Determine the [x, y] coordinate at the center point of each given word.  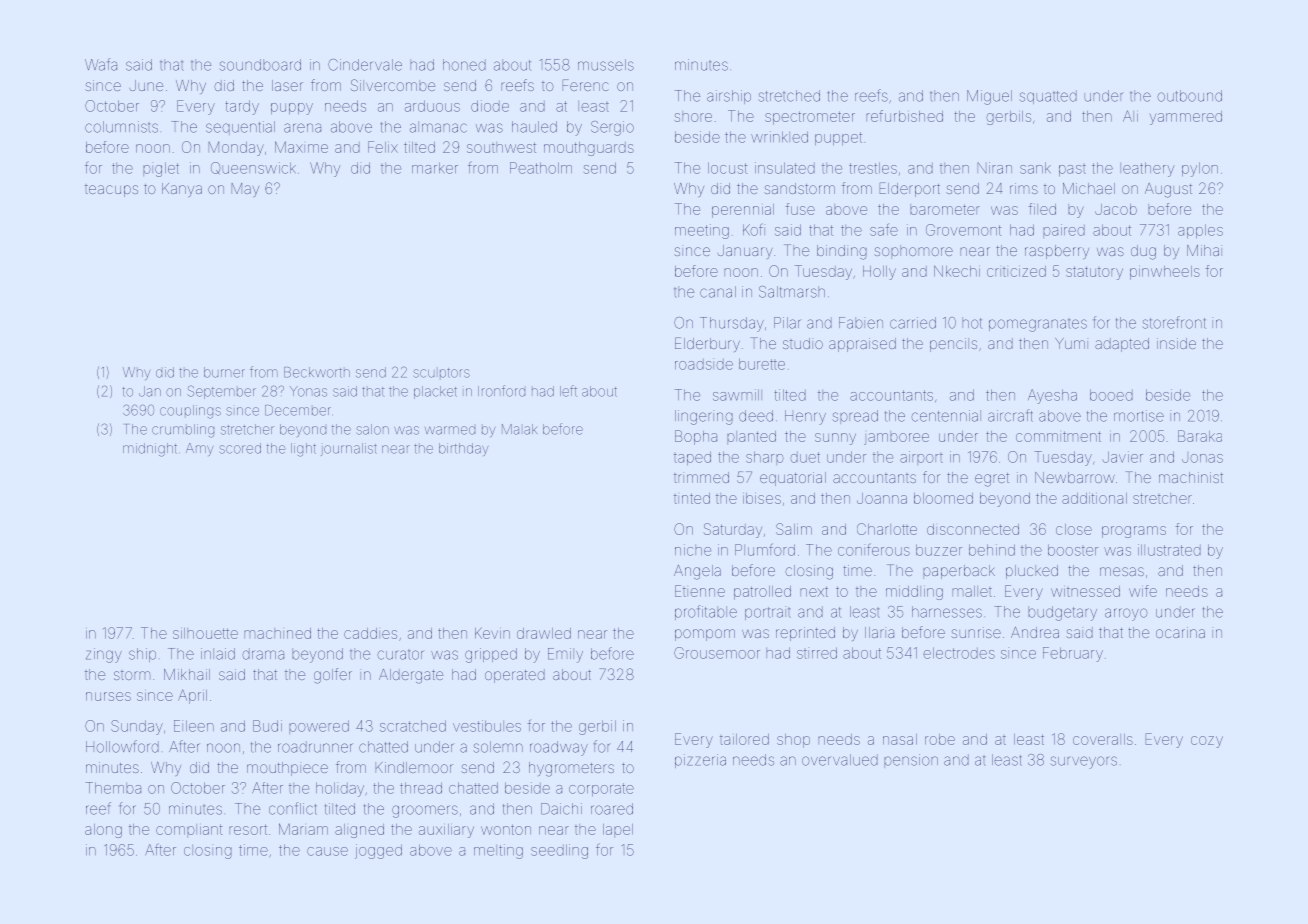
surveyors [1084, 762]
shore [693, 116]
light [303, 450]
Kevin [492, 633]
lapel [618, 830]
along [103, 831]
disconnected [973, 529]
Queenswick [253, 168]
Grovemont [963, 230]
